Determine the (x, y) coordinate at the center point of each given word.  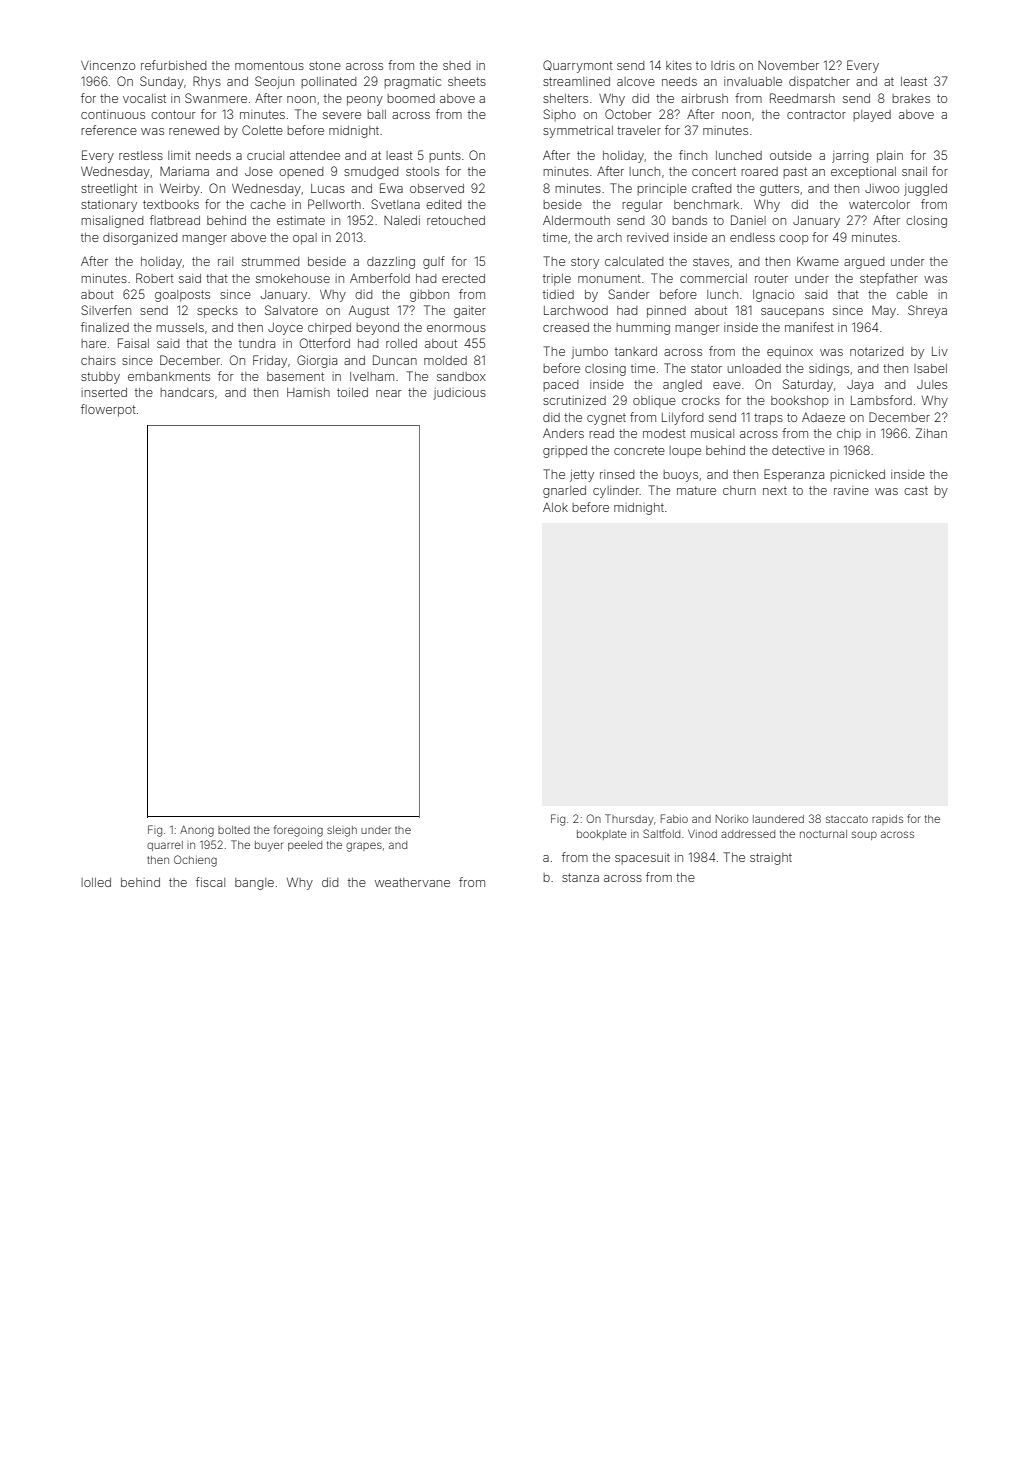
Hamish (308, 392)
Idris (723, 65)
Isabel (930, 368)
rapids (887, 820)
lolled (96, 882)
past (795, 172)
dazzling (391, 263)
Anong (197, 831)
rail (225, 261)
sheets (467, 81)
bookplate (602, 835)
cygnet (606, 419)
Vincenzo (108, 65)
